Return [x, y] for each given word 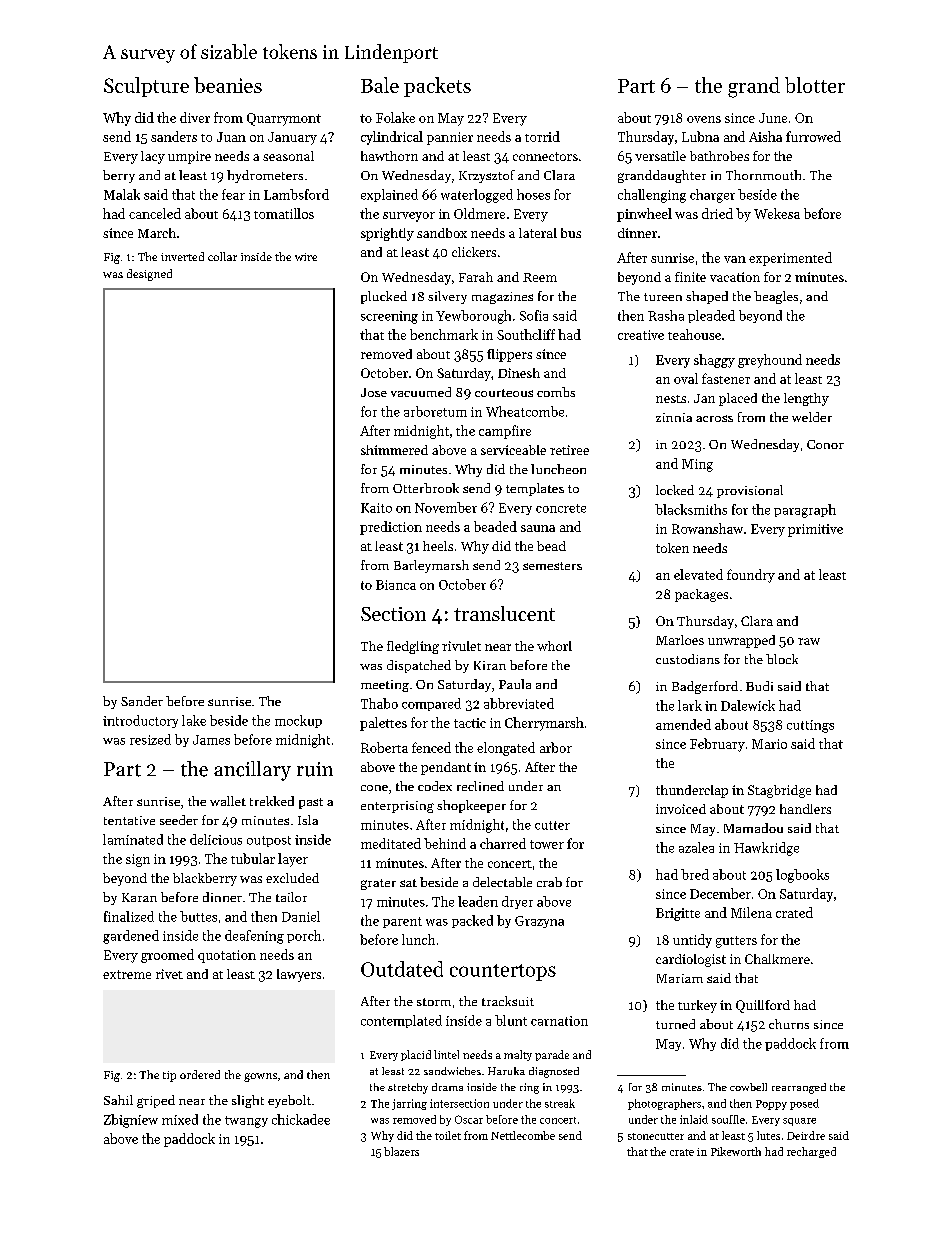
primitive [815, 530]
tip [169, 1076]
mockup [298, 721]
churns [789, 1024]
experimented [790, 259]
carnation [559, 1021]
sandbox [442, 233]
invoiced [681, 809]
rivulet [461, 646]
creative [641, 335]
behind [445, 843]
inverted [182, 256]
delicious [216, 839]
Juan [231, 137]
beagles [776, 297]
